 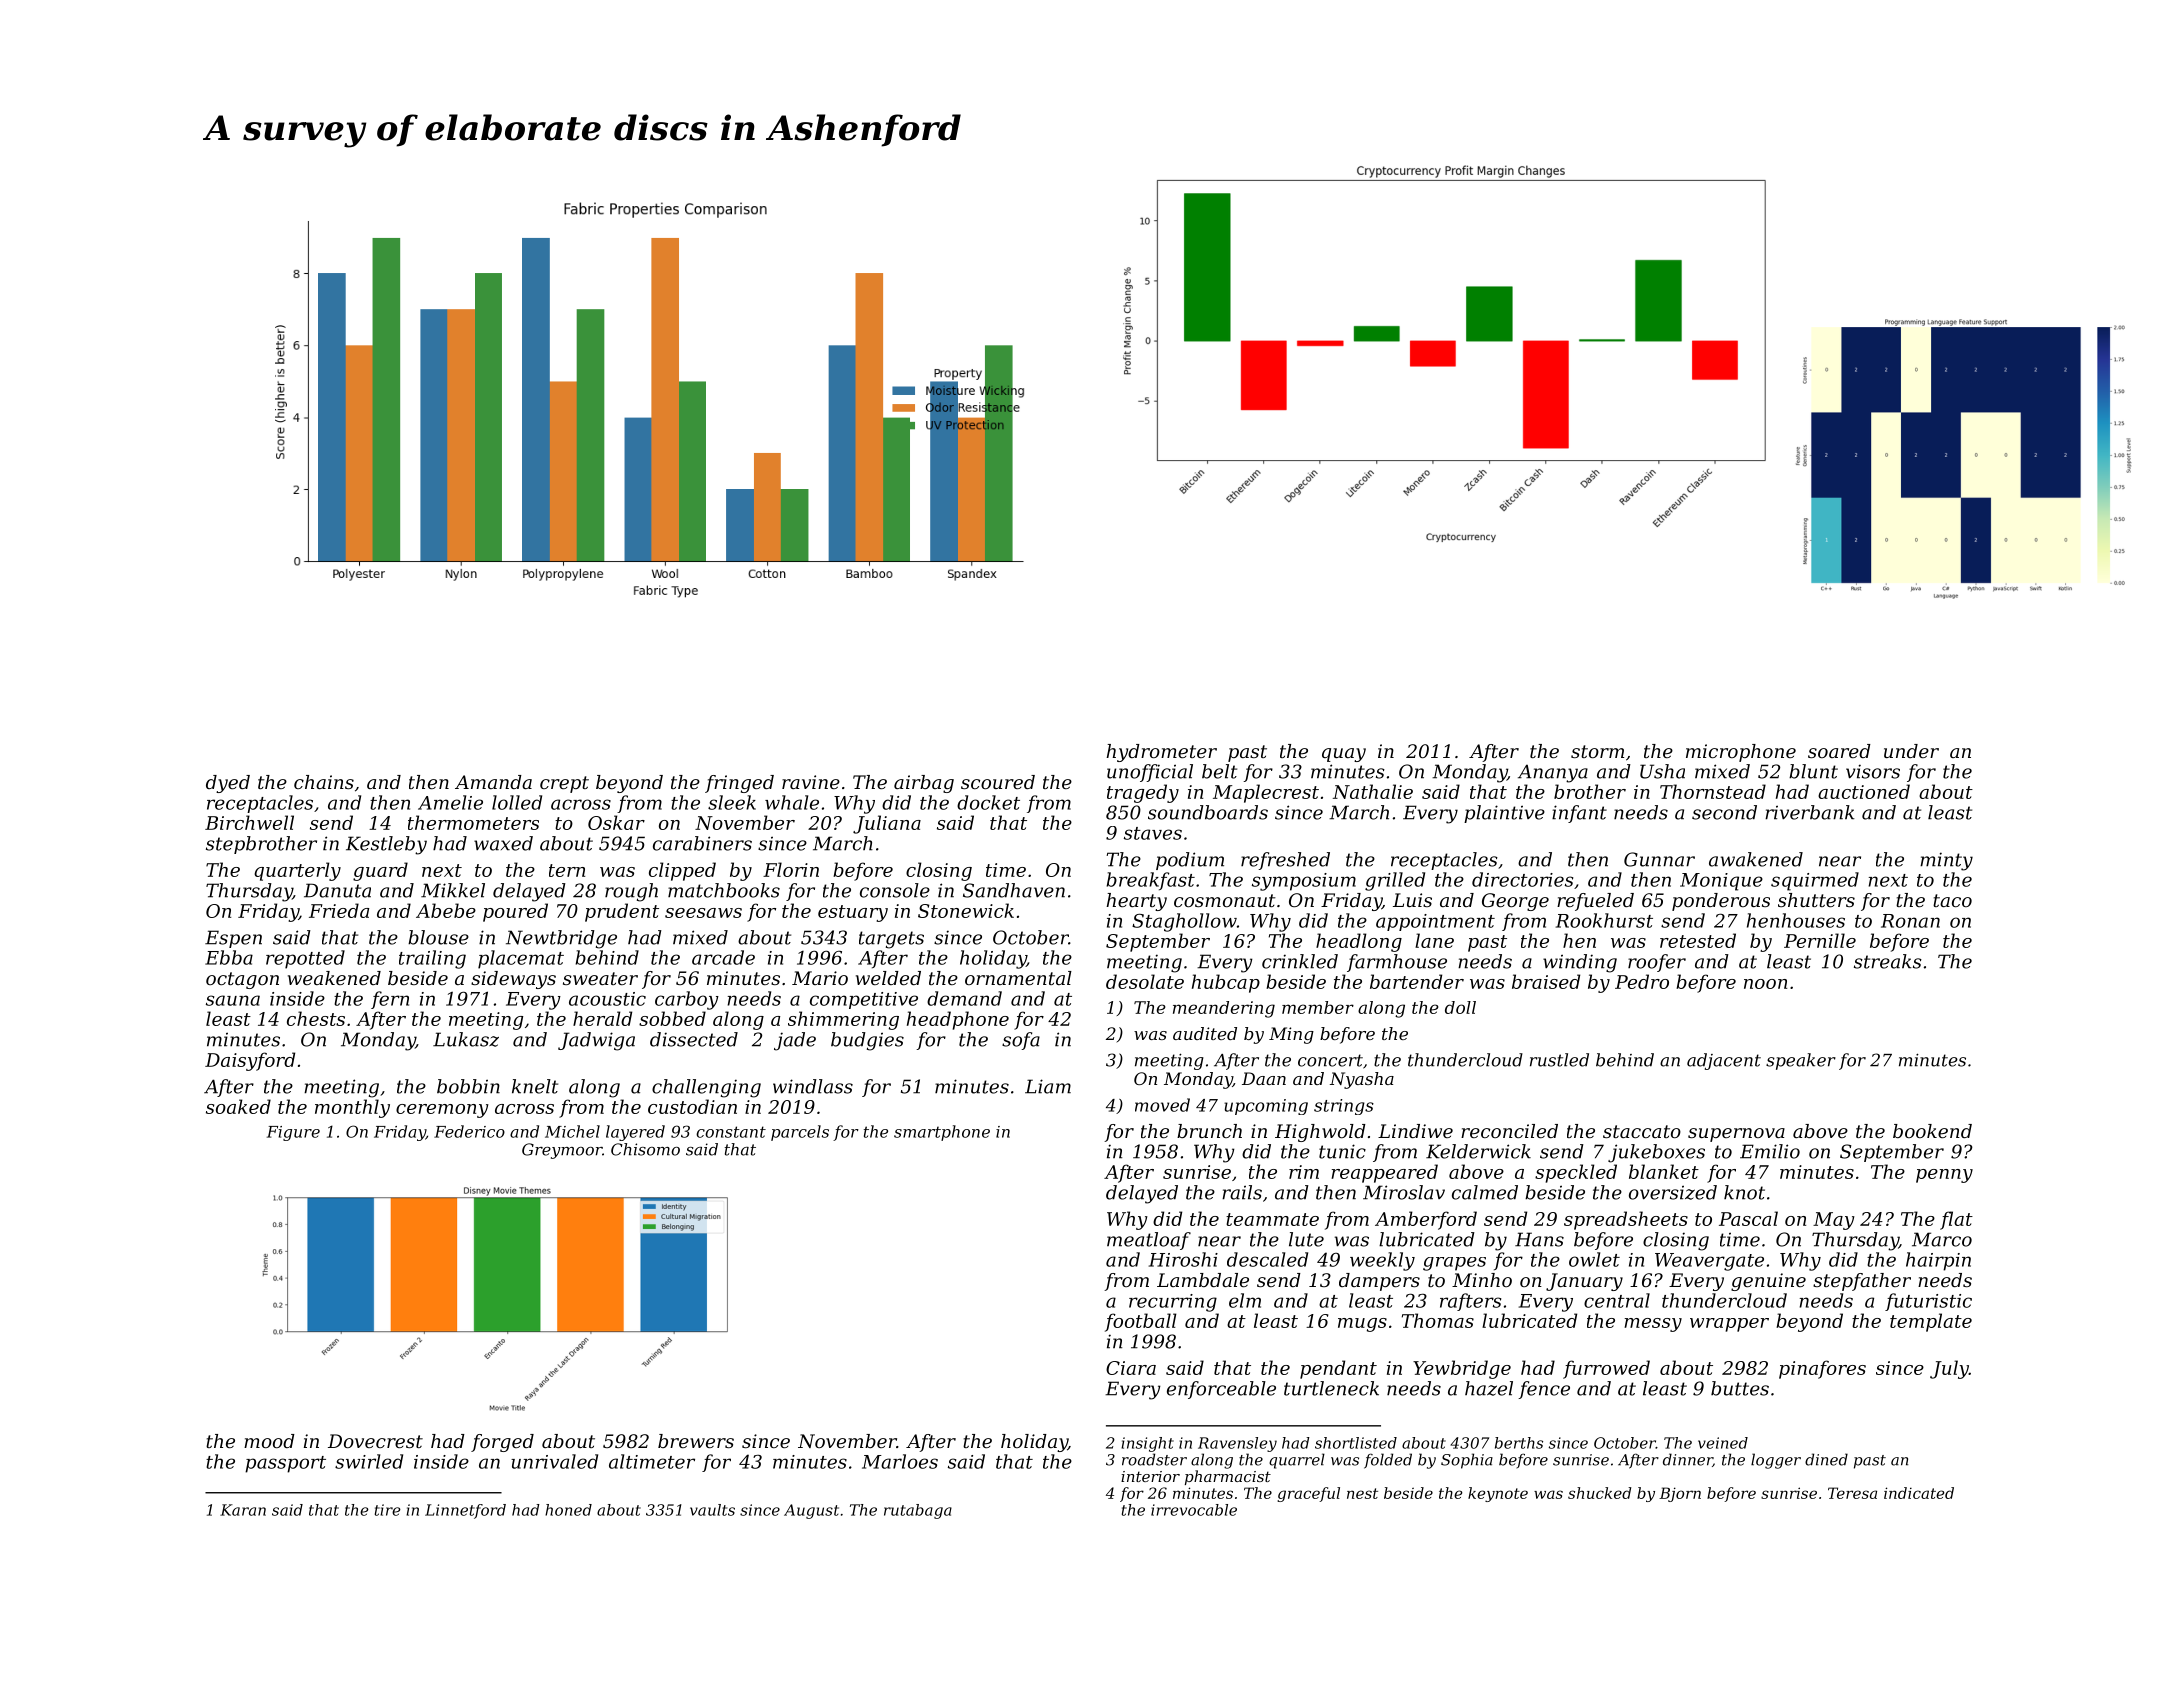 What do you see at coordinates (1748, 1218) in the document?
I see `Pascal` at bounding box center [1748, 1218].
